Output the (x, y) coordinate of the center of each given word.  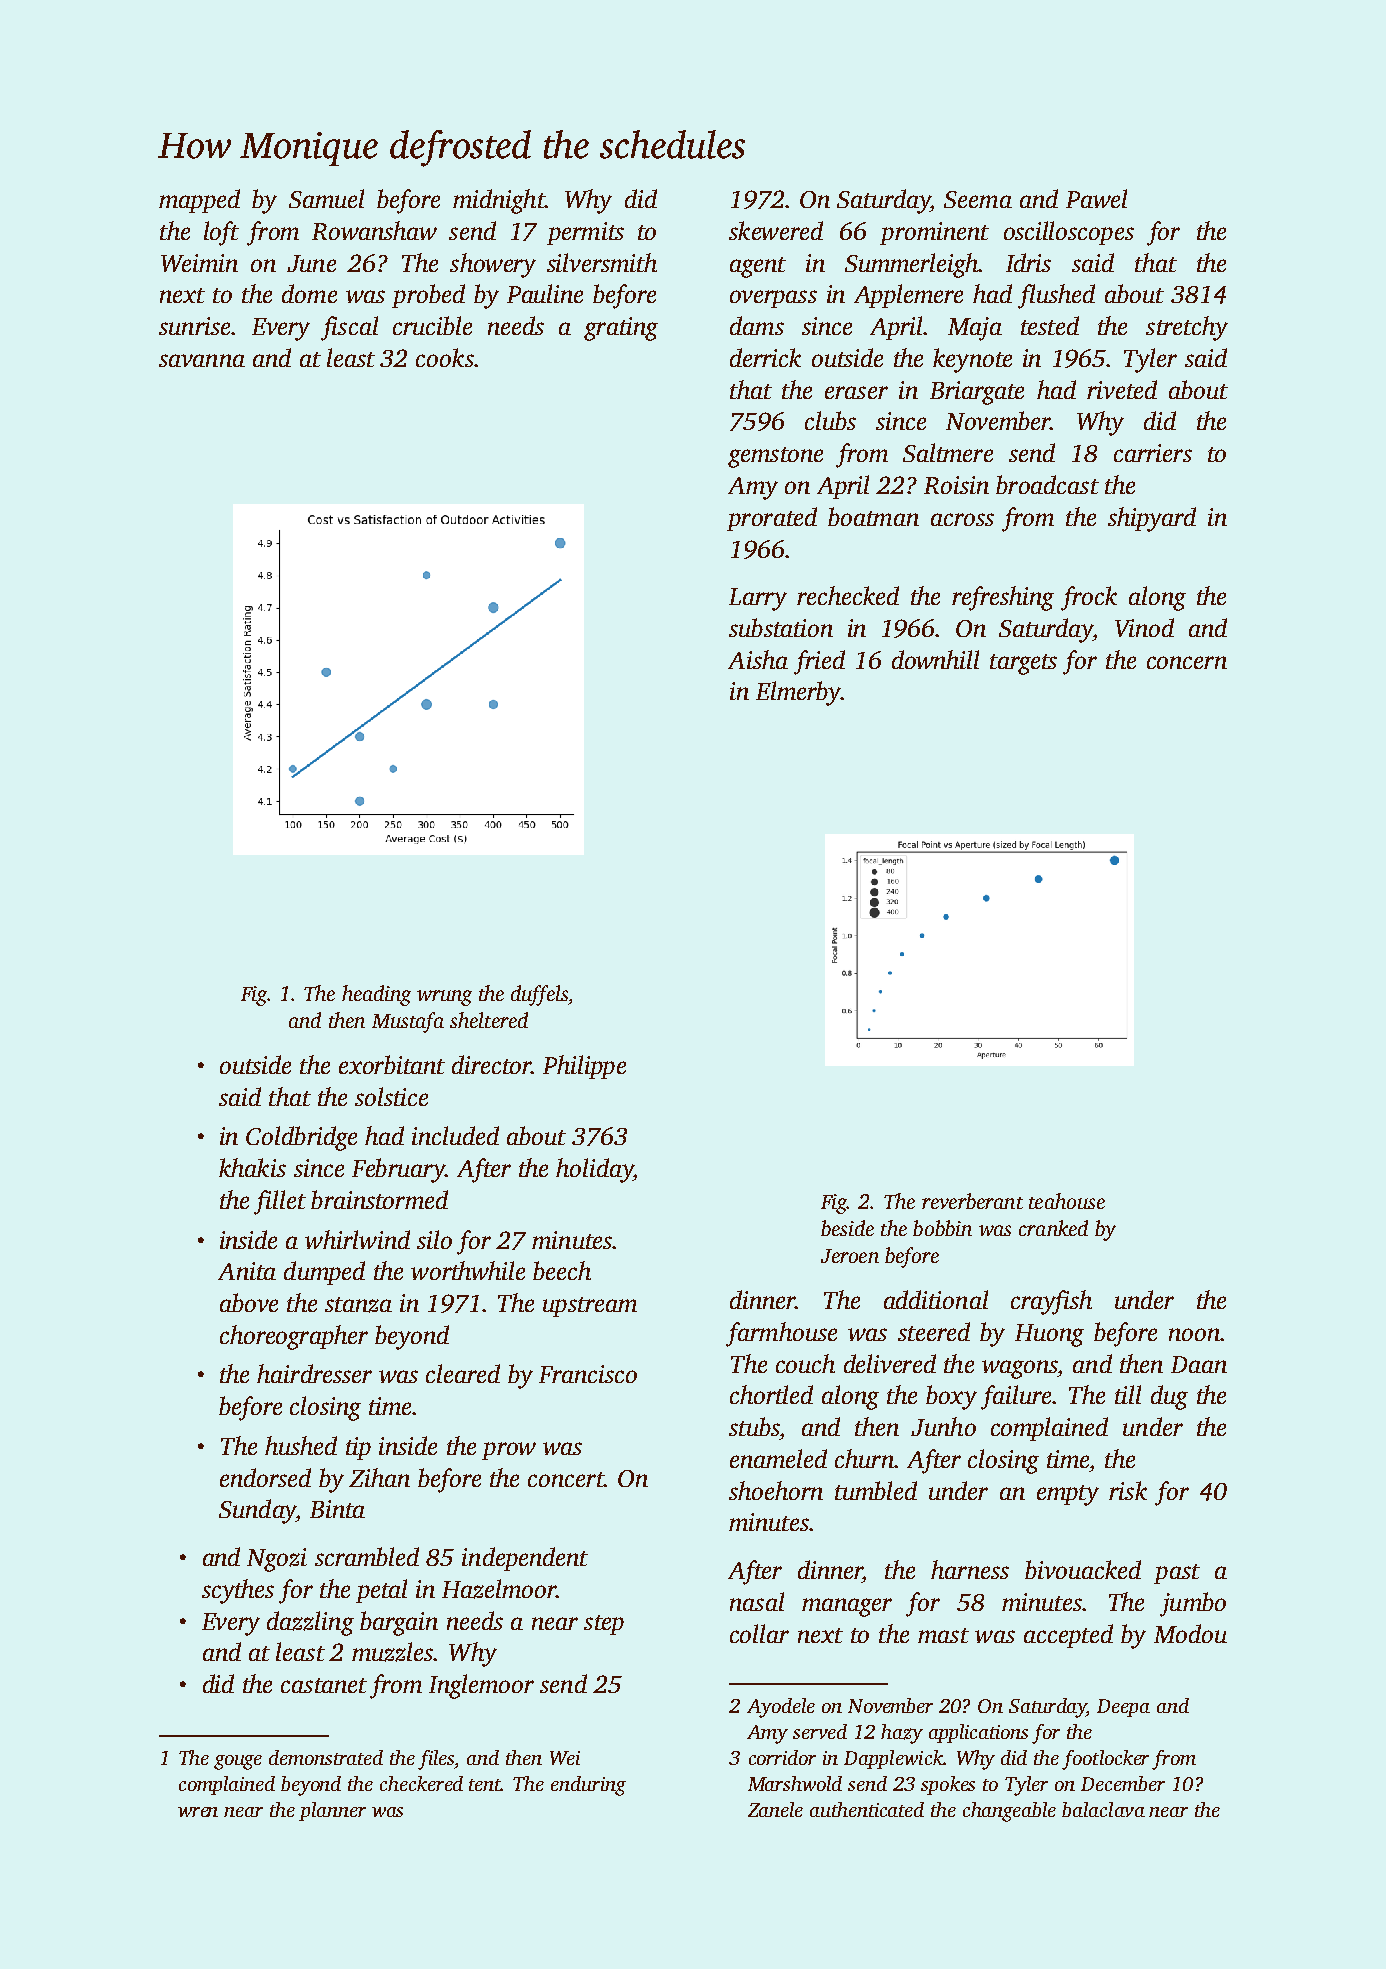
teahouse (1067, 1201)
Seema (978, 199)
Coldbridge (301, 1138)
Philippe (584, 1067)
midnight (499, 201)
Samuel (326, 198)
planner (332, 1811)
